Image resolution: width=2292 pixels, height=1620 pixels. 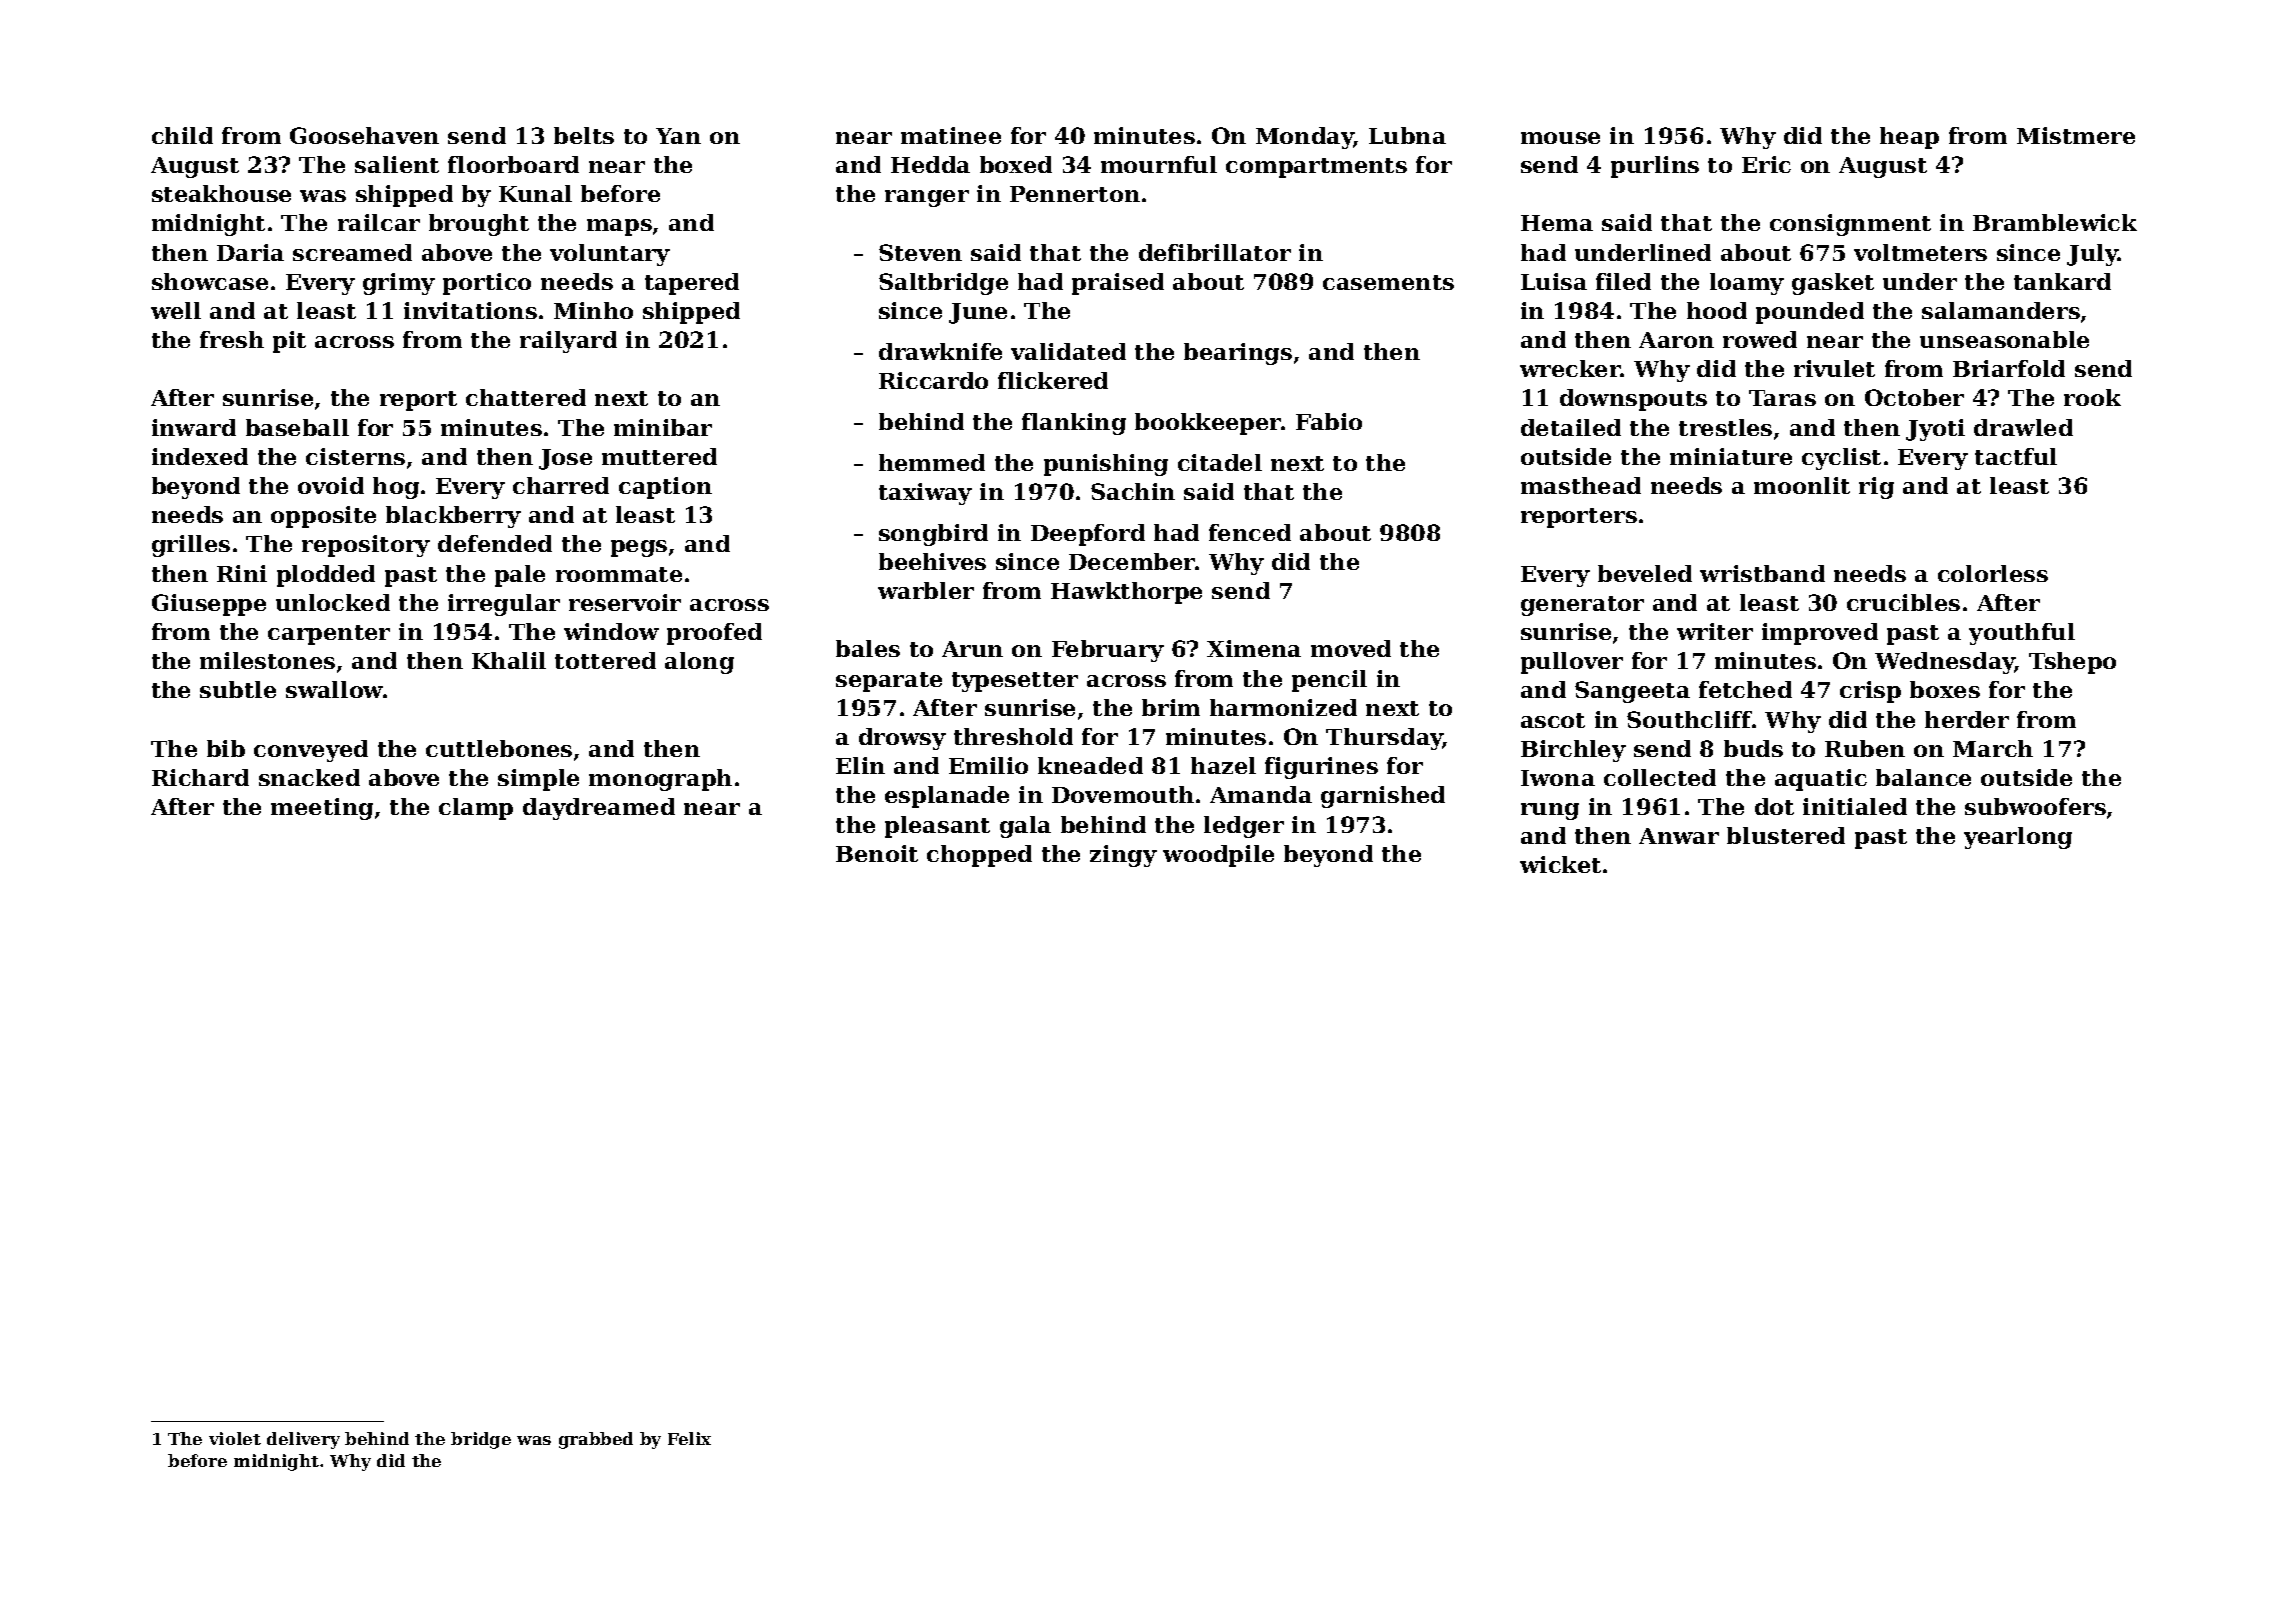 What do you see at coordinates (1715, 631) in the document?
I see `writer` at bounding box center [1715, 631].
